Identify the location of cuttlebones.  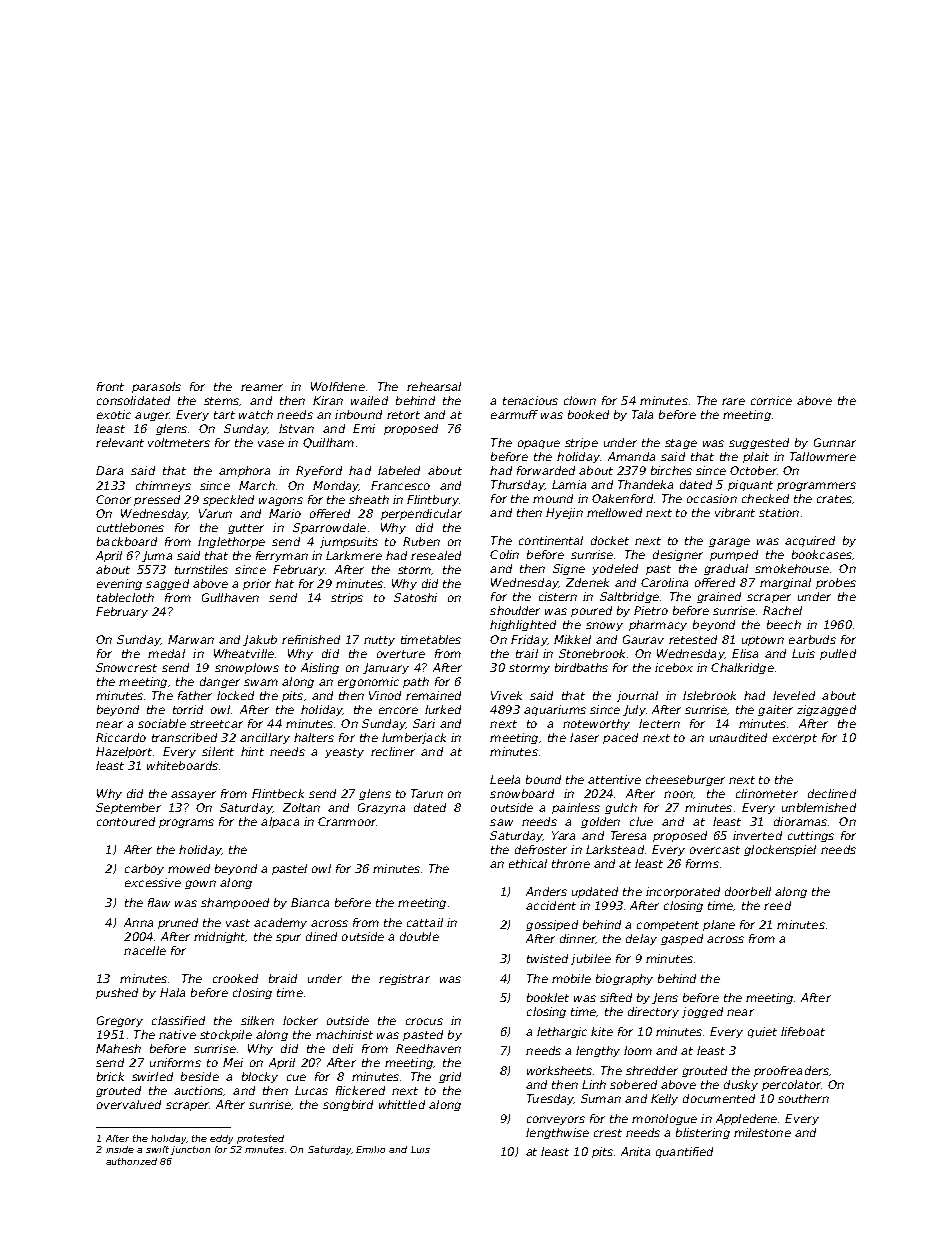
(130, 527).
